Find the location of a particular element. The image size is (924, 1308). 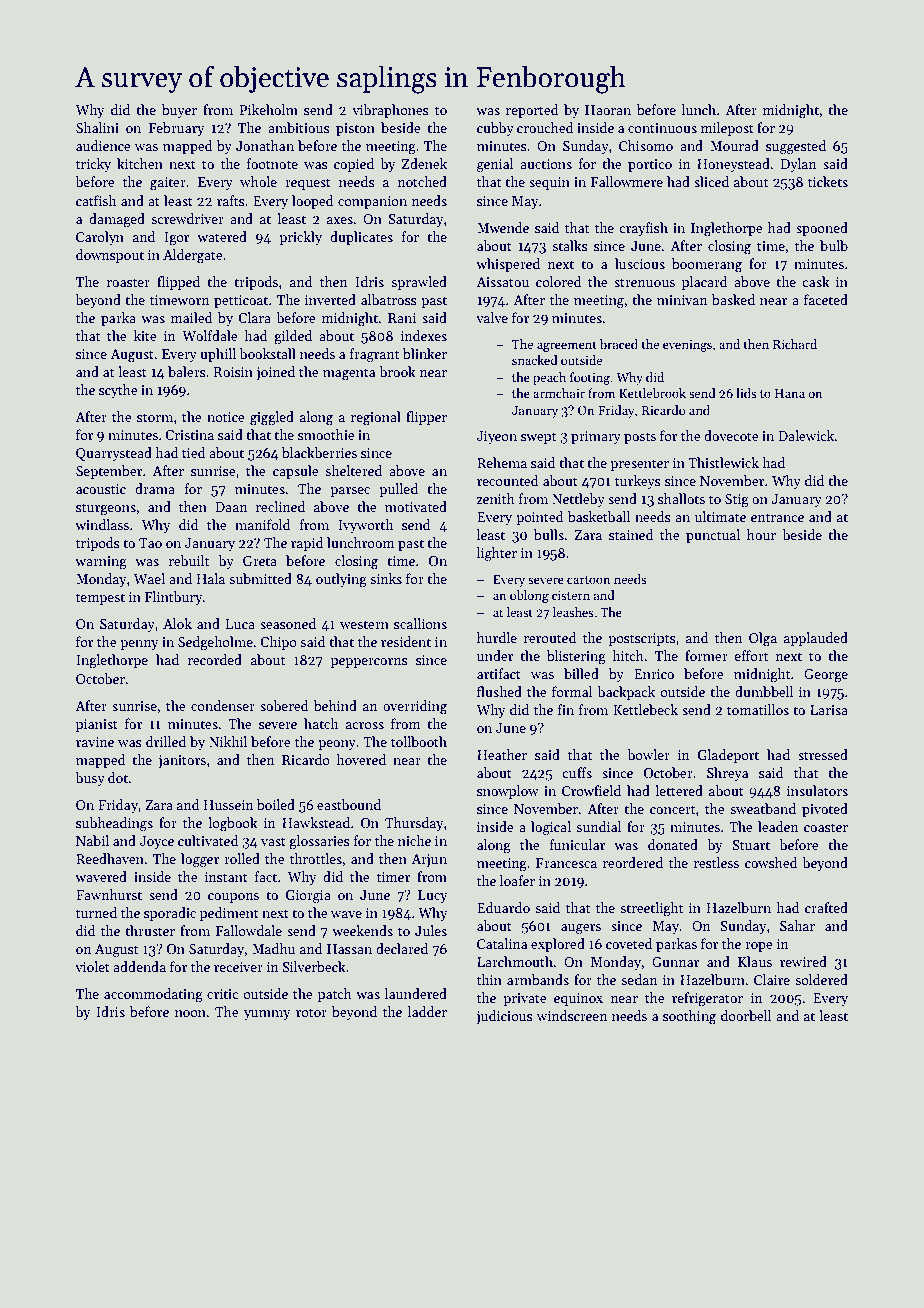

logbook is located at coordinates (233, 824).
